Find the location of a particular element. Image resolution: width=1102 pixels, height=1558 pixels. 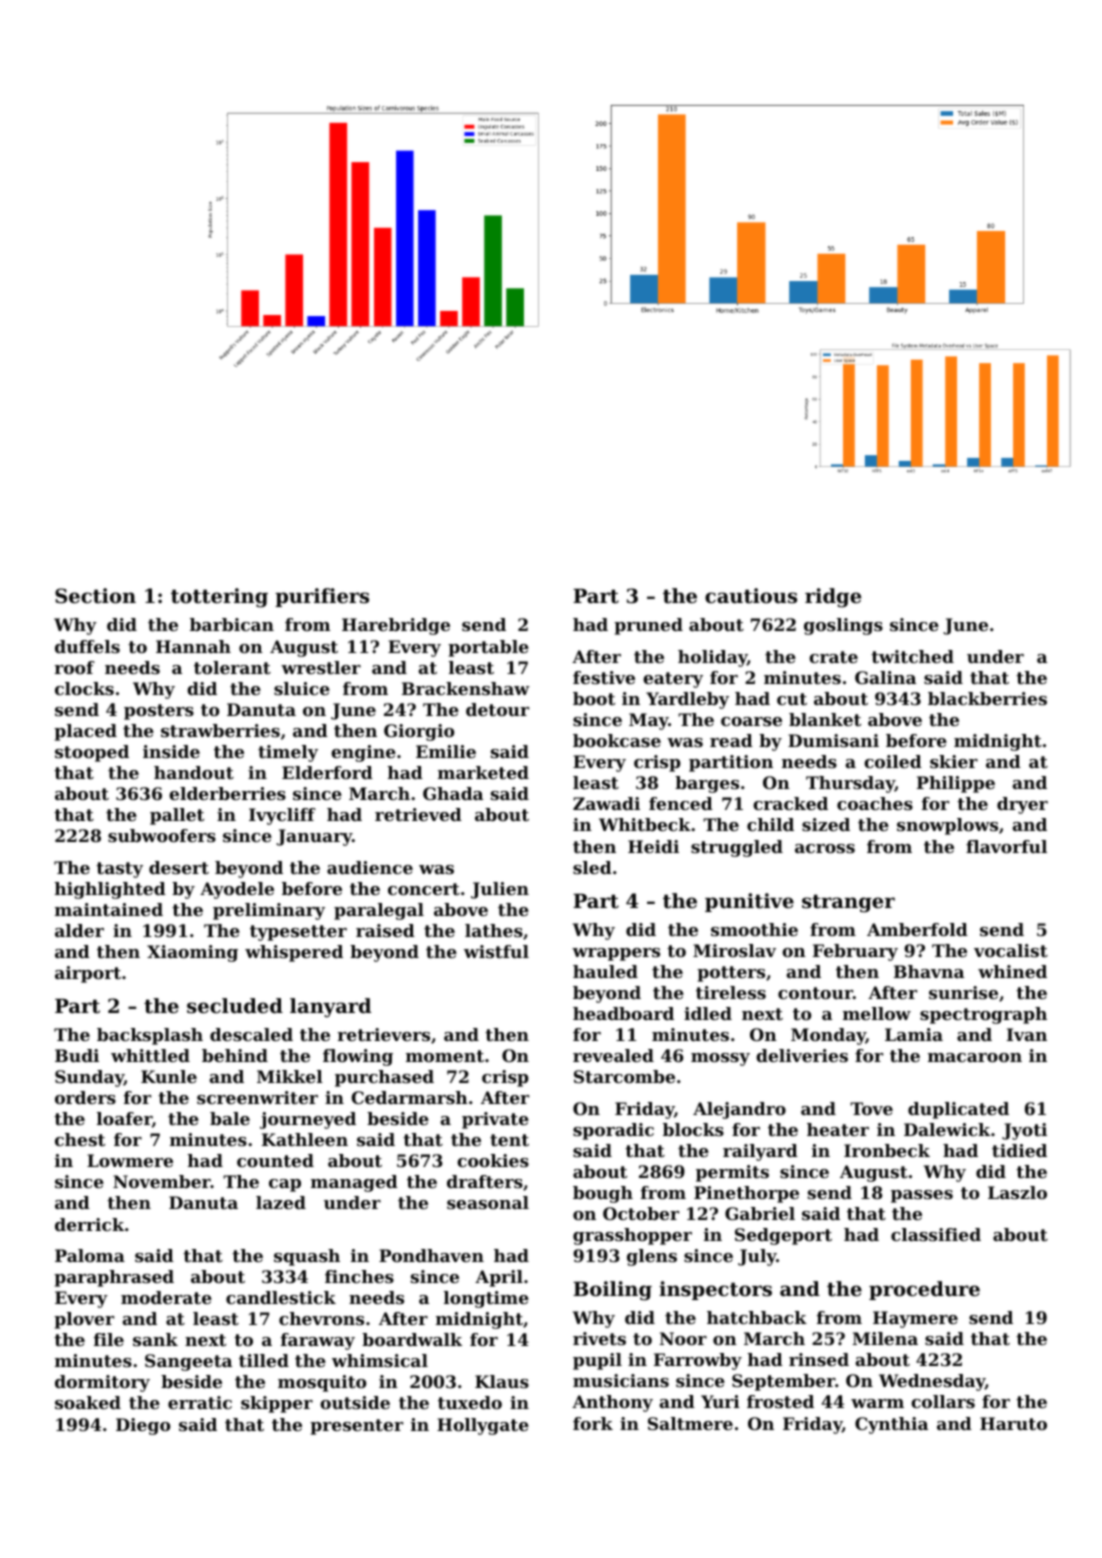

goslings is located at coordinates (843, 626).
